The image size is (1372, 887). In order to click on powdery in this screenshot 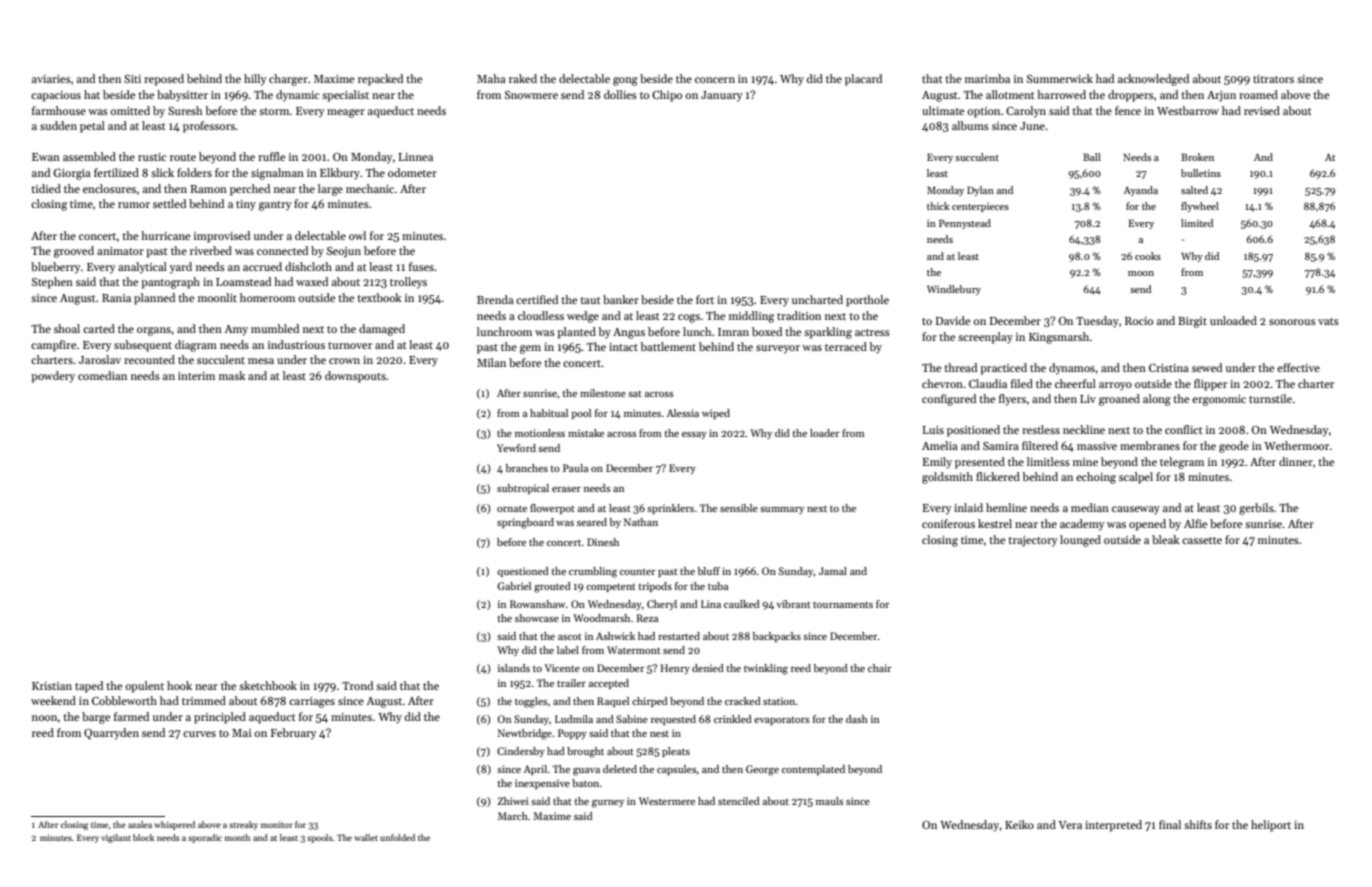, I will do `click(53, 377)`.
